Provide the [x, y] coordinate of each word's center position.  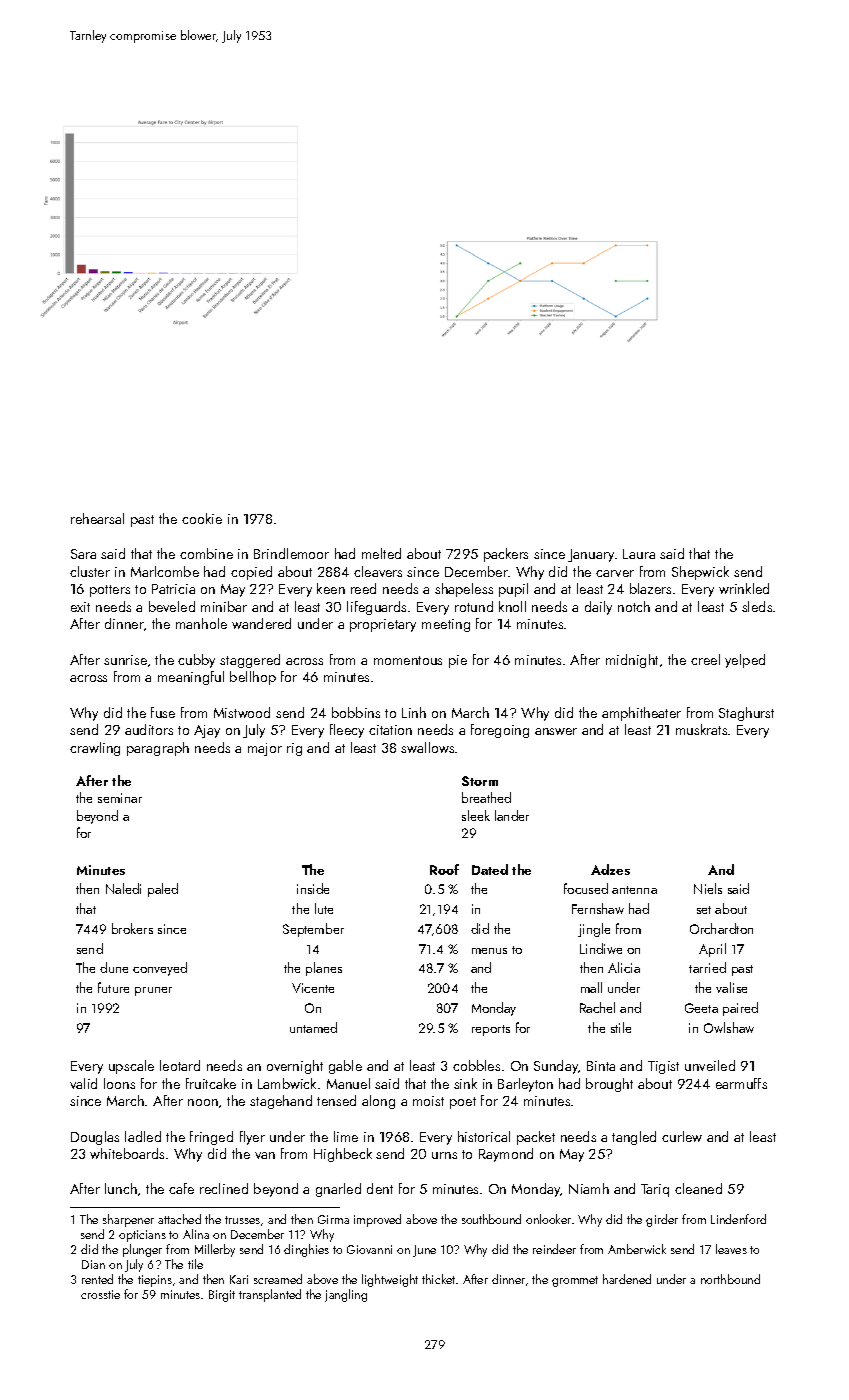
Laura [639, 554]
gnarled [338, 1190]
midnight [632, 661]
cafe [181, 1188]
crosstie [100, 1294]
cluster [90, 571]
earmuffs [741, 1083]
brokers [132, 928]
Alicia [624, 967]
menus [489, 951]
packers [506, 555]
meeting [446, 625]
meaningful [191, 678]
